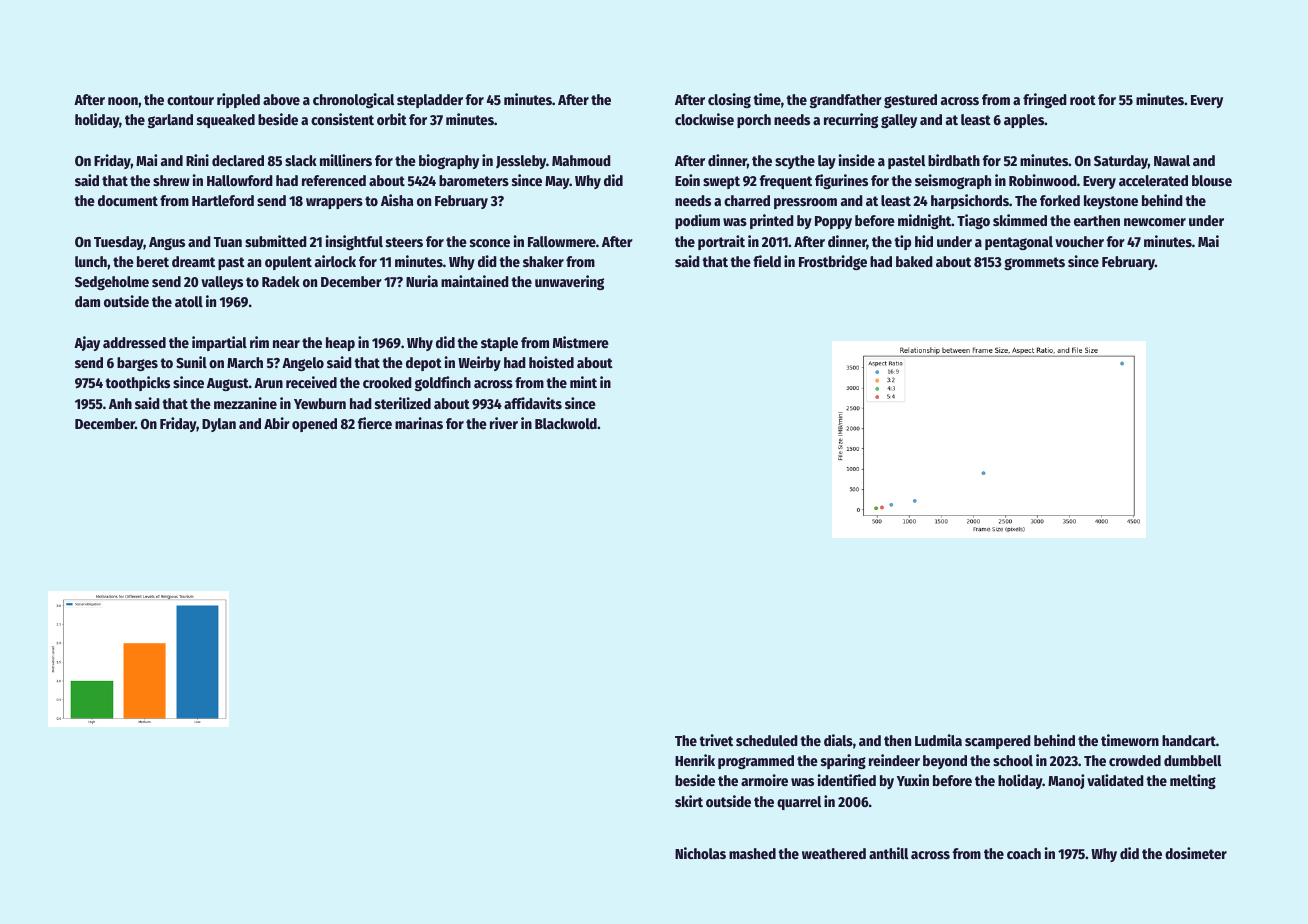 This screenshot has height=924, width=1308. What do you see at coordinates (1034, 263) in the screenshot?
I see `grommets` at bounding box center [1034, 263].
